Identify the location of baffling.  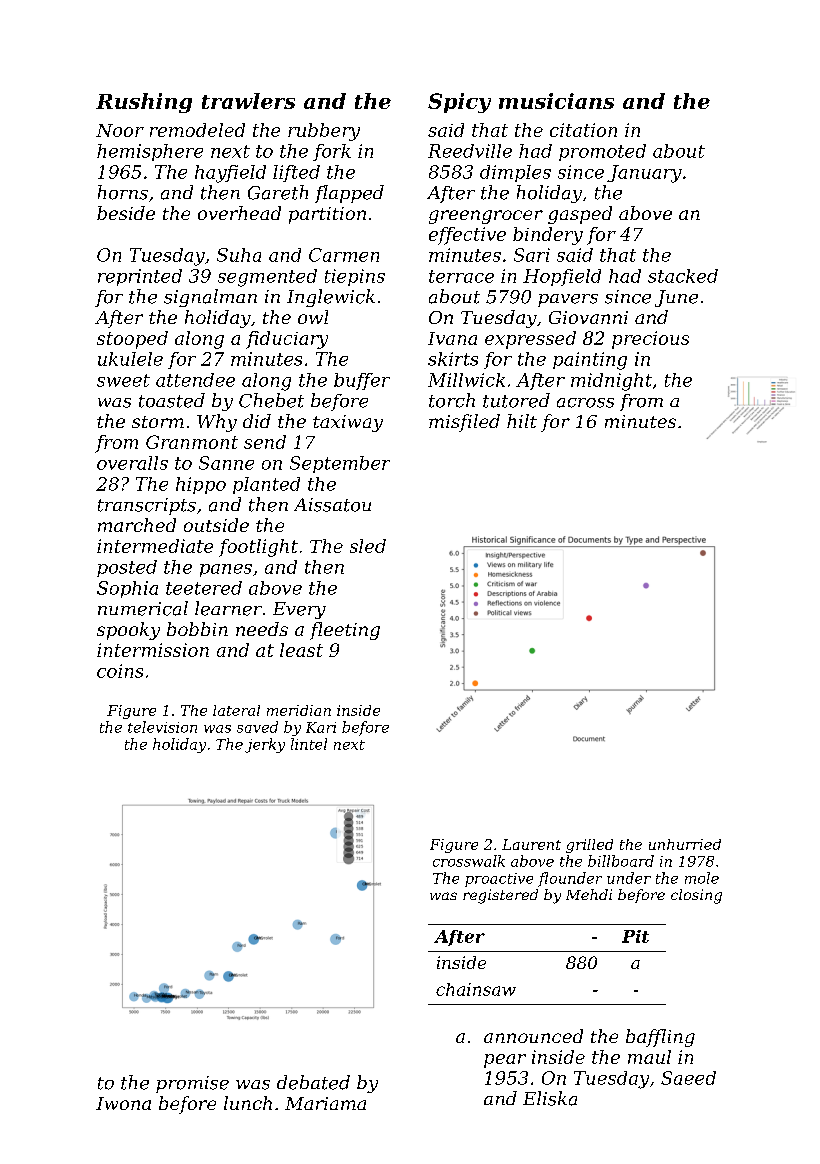
(660, 1038).
